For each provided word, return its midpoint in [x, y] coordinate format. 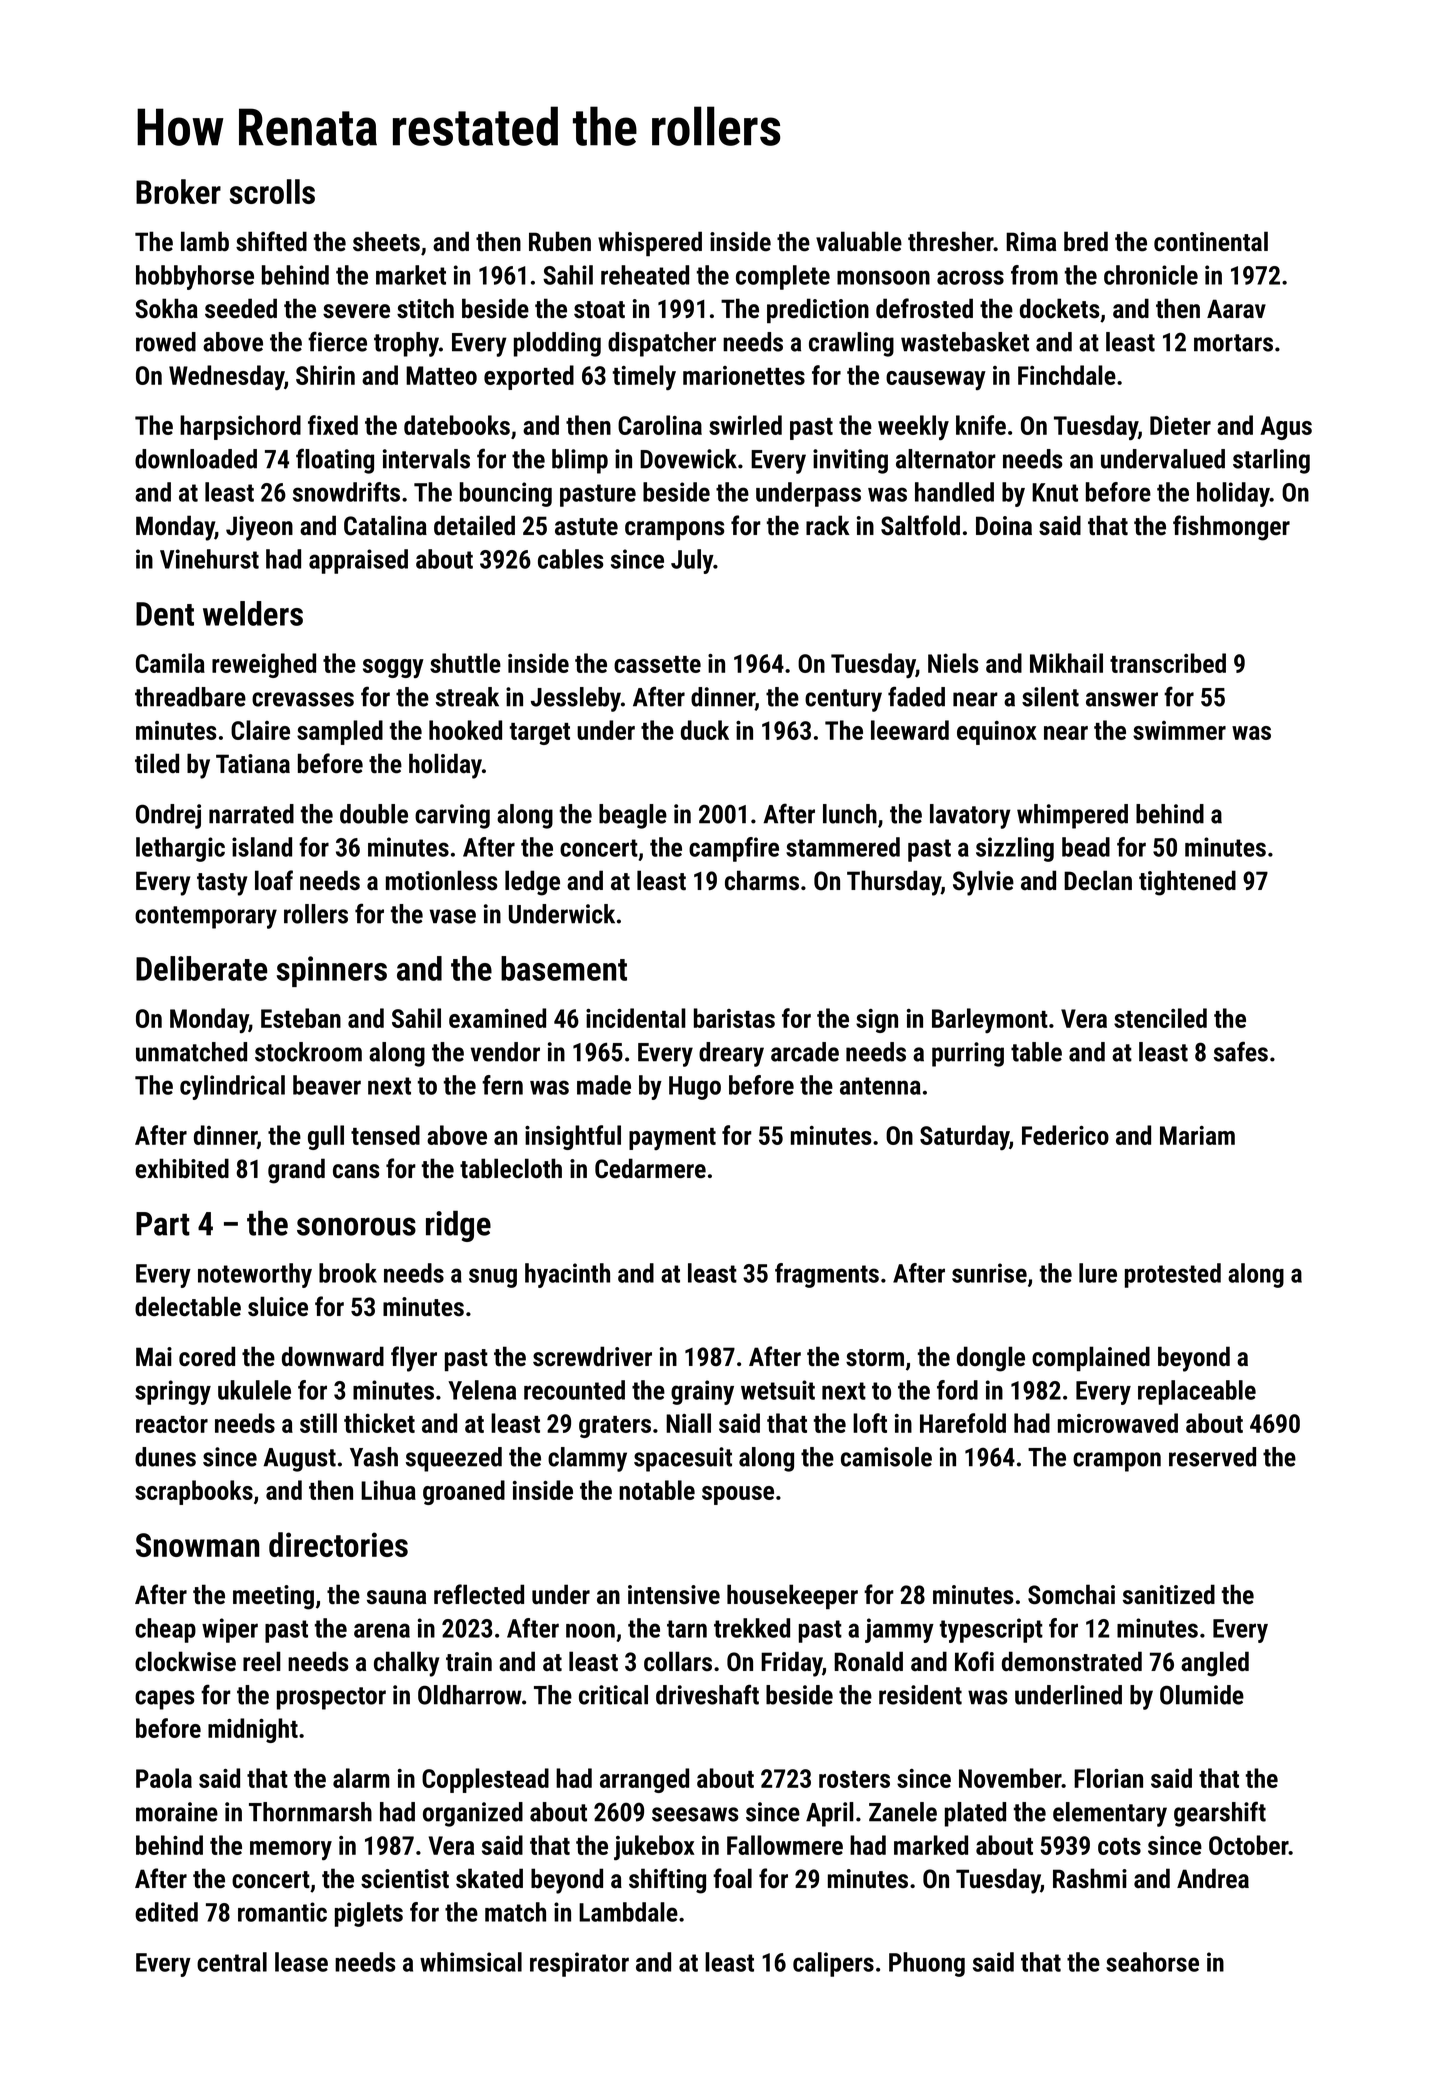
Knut [1055, 492]
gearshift [1220, 1814]
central [232, 1962]
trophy [406, 344]
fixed [333, 425]
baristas [734, 1018]
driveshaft [707, 1694]
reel [262, 1661]
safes [1241, 1051]
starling [1271, 461]
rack [828, 525]
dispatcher [662, 344]
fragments [827, 1275]
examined [497, 1018]
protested [1173, 1275]
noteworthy [255, 1275]
